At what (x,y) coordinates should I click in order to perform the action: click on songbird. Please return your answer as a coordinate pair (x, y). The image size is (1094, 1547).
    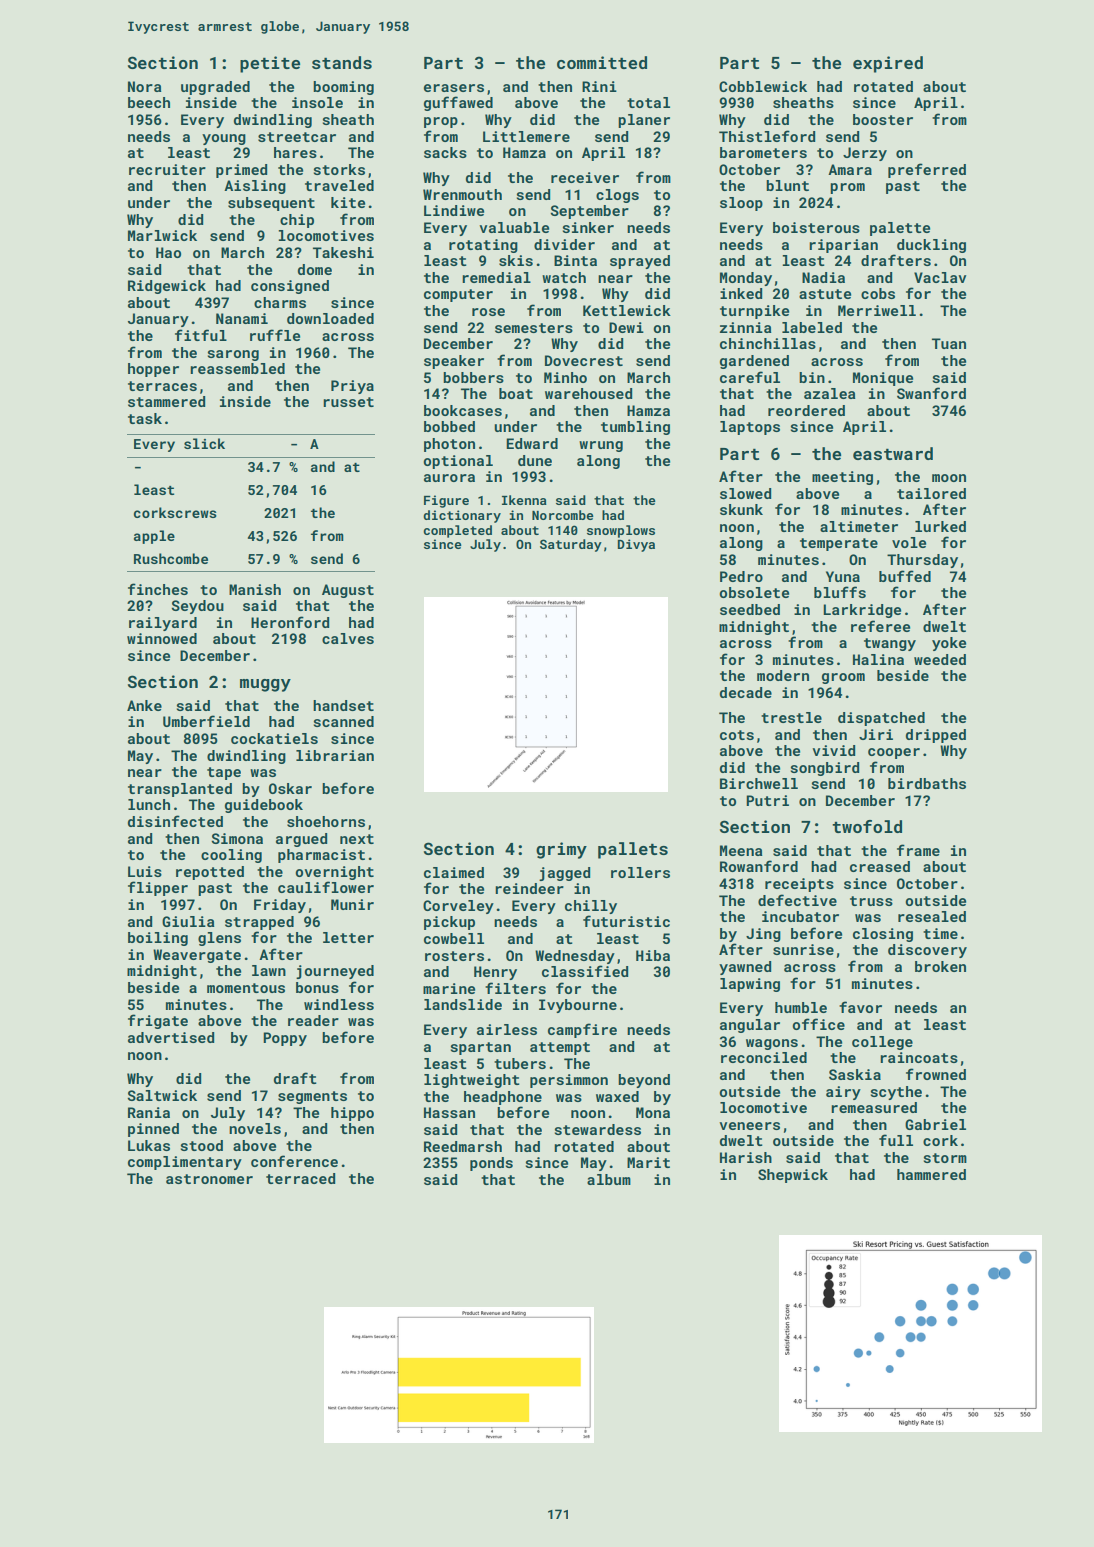
    Looking at the image, I should click on (825, 769).
